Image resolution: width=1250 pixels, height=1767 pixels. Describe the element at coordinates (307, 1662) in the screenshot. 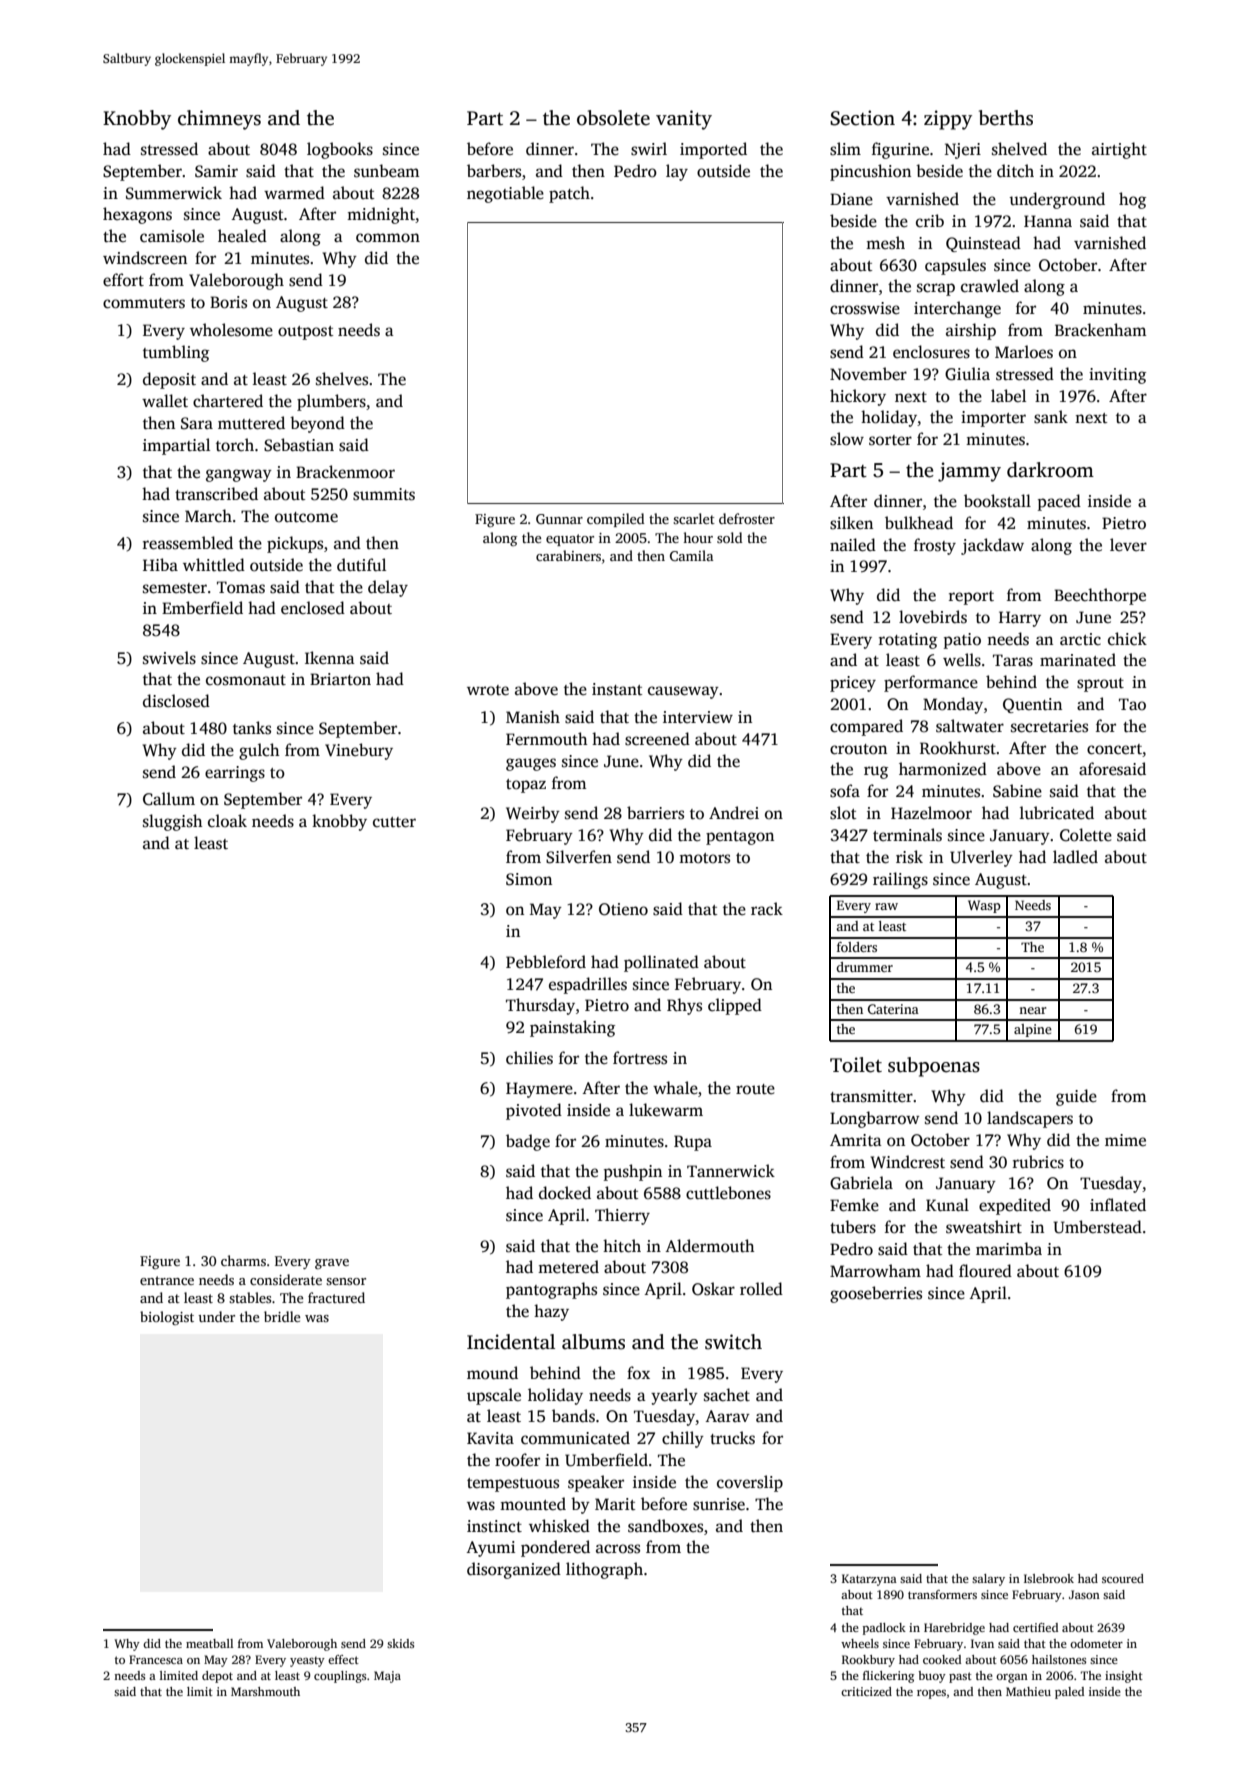

I see `yeasty` at that location.
